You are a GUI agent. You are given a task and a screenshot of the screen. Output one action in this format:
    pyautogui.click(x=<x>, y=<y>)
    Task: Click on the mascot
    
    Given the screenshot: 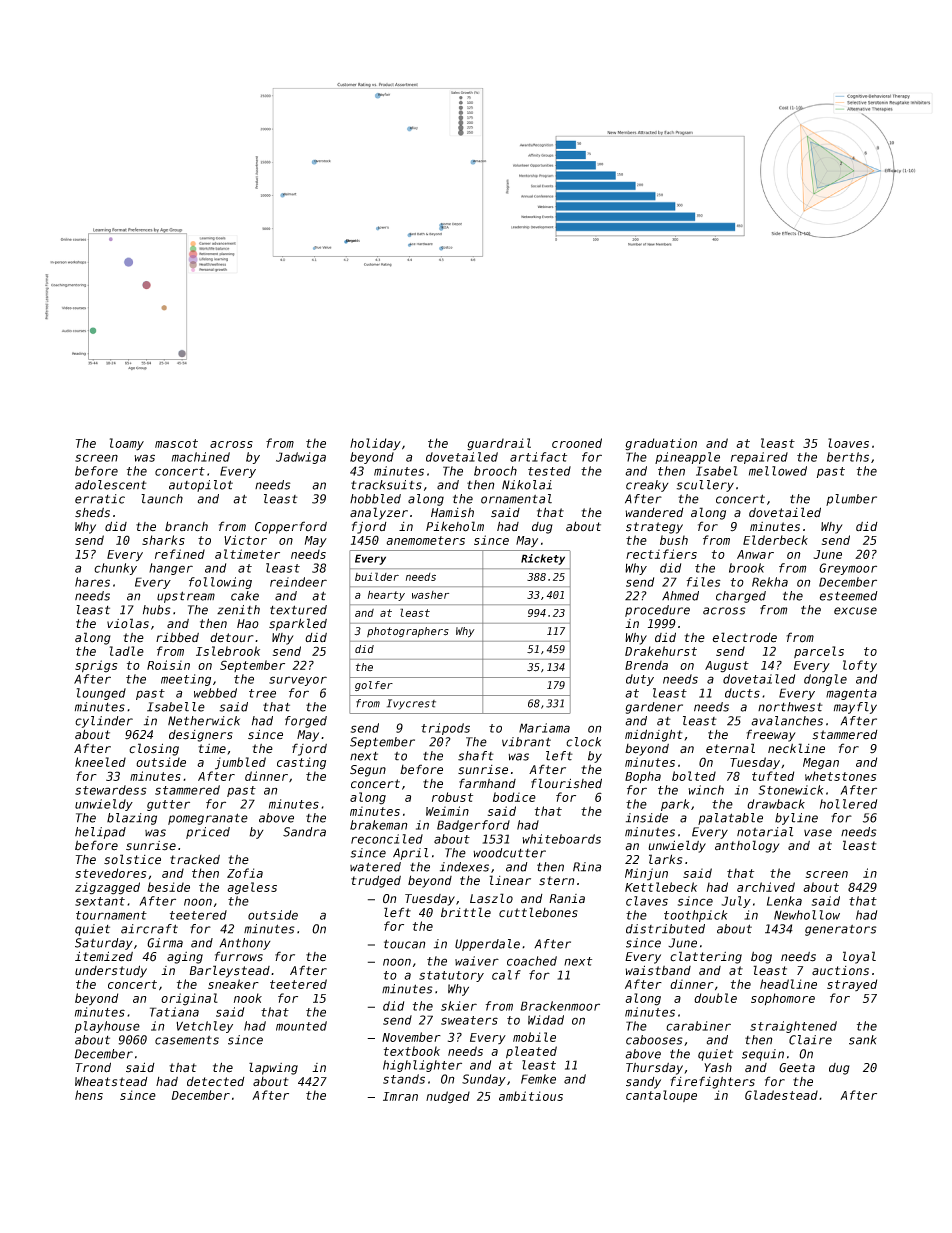 What is the action you would take?
    pyautogui.click(x=176, y=443)
